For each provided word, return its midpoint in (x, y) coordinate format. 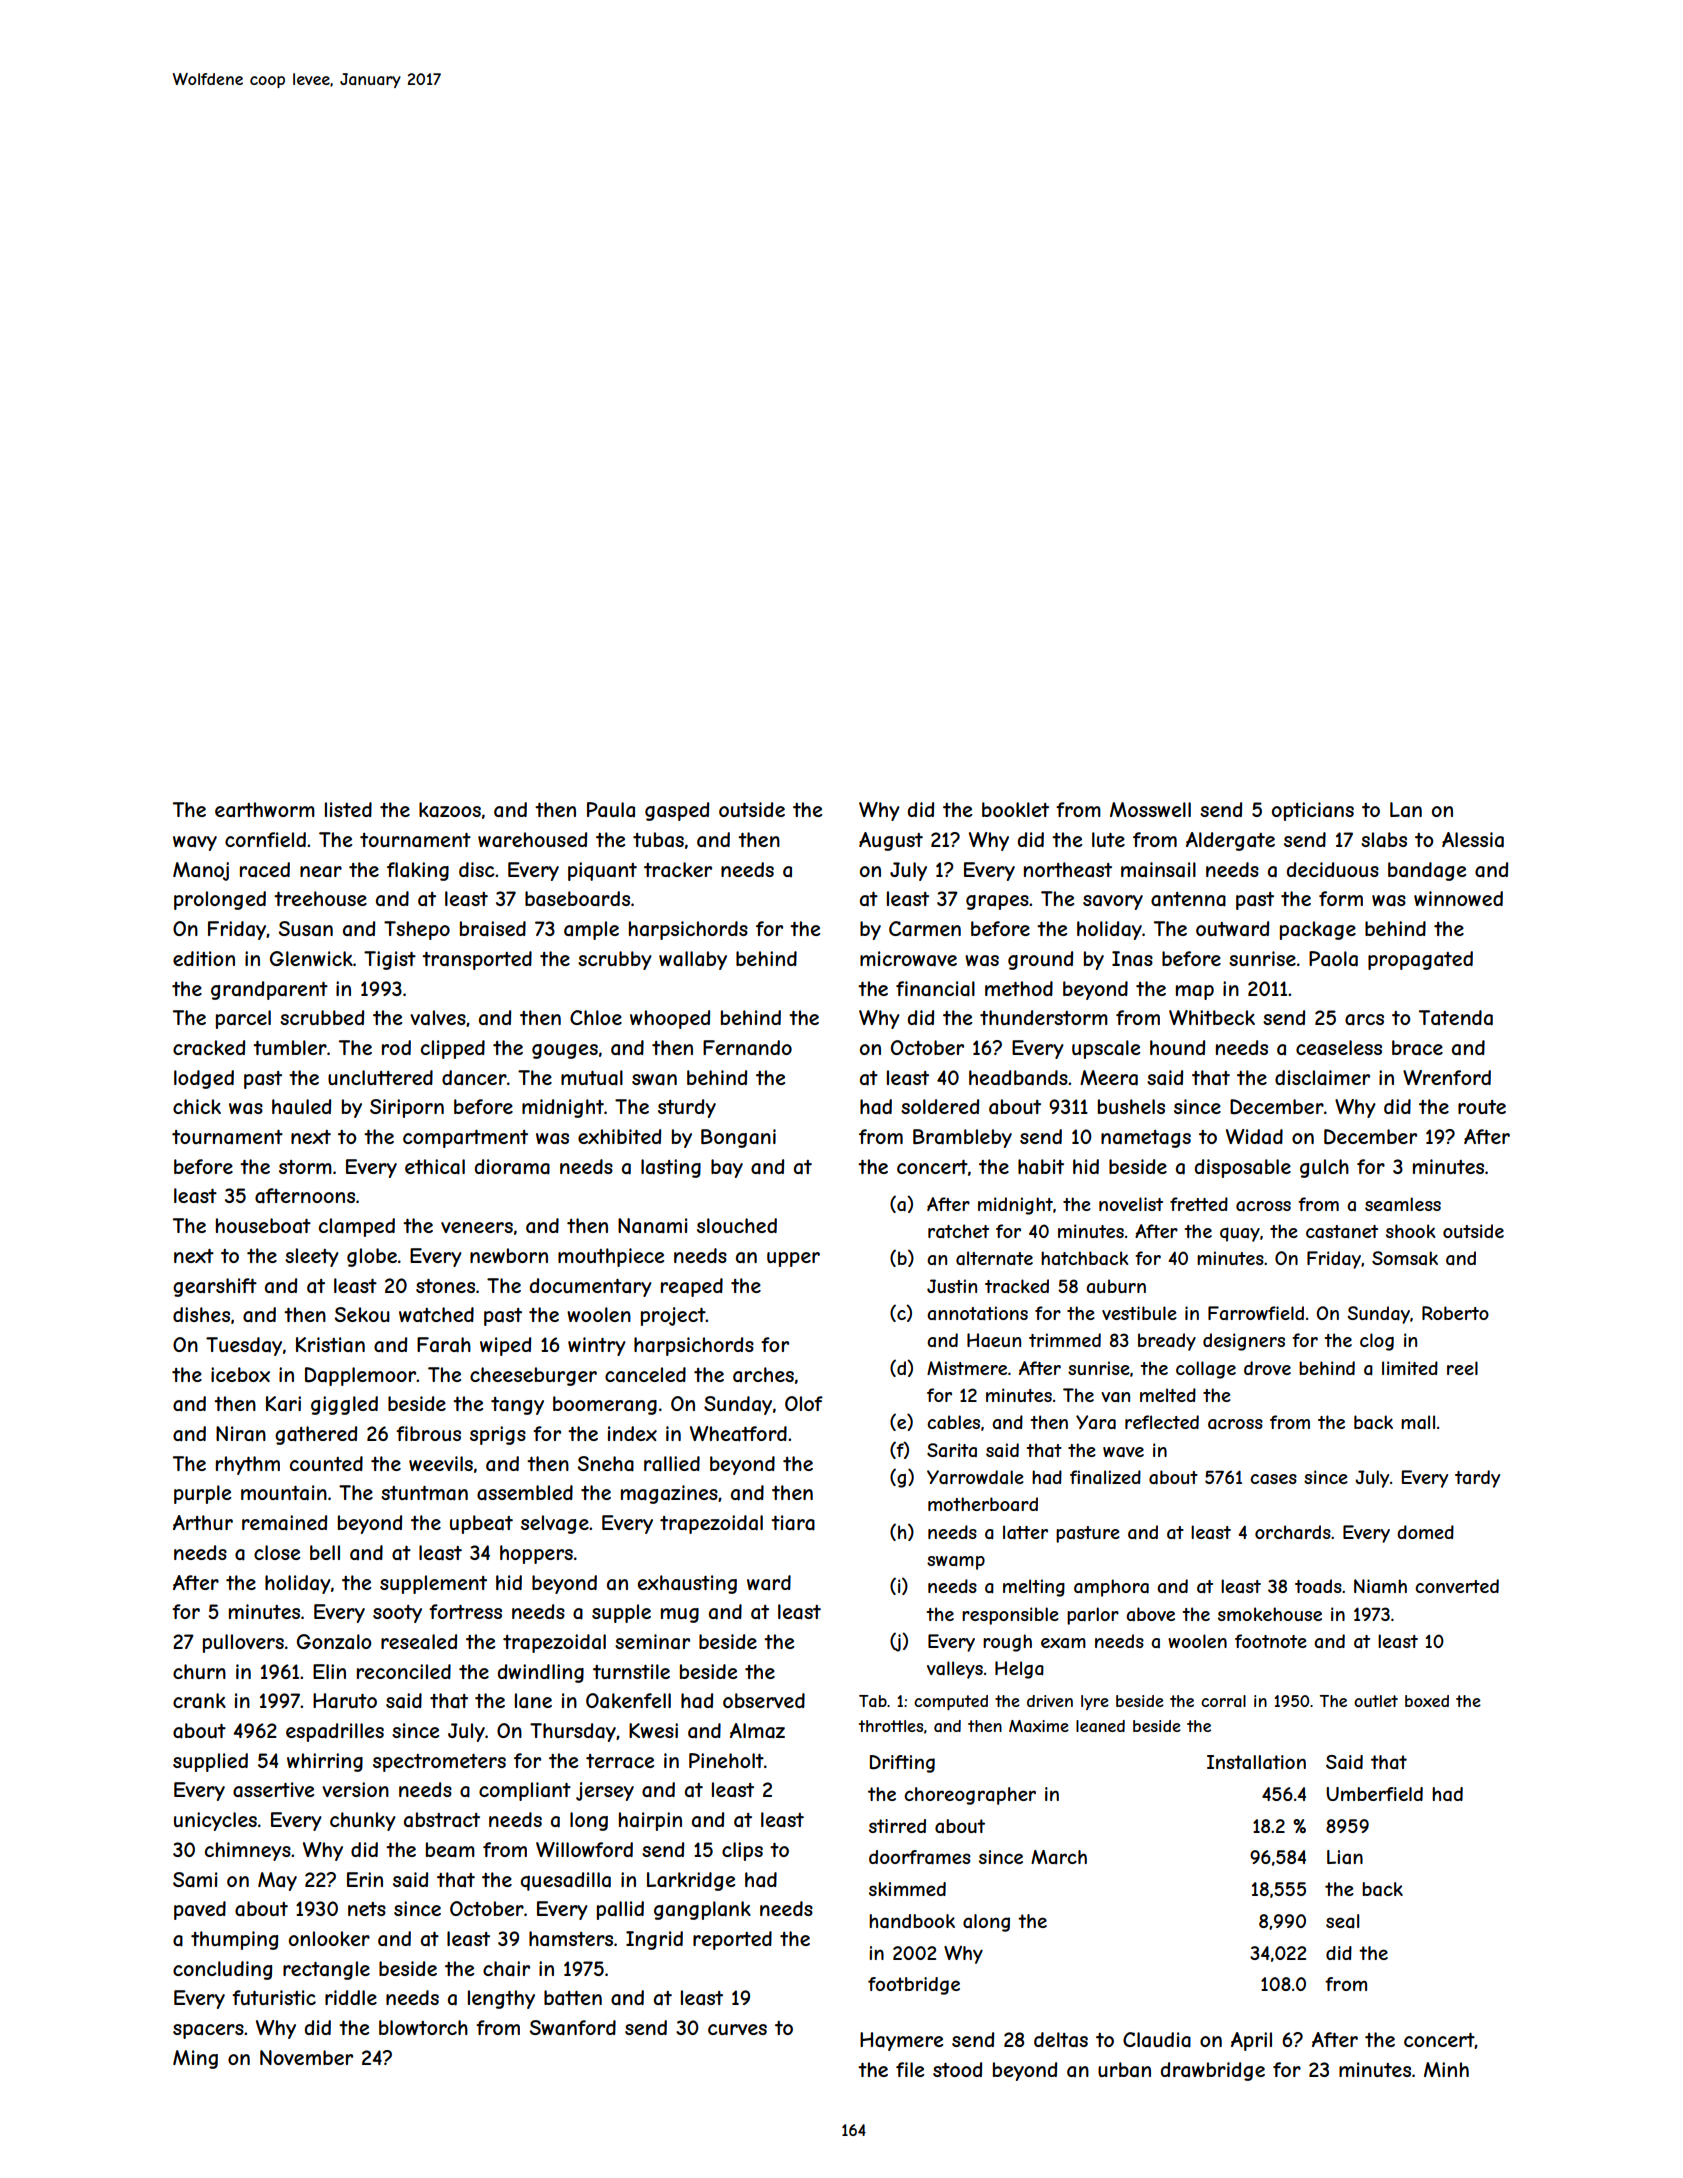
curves (737, 2029)
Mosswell (1150, 809)
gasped (677, 811)
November (306, 2057)
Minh (1446, 2069)
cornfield (265, 839)
